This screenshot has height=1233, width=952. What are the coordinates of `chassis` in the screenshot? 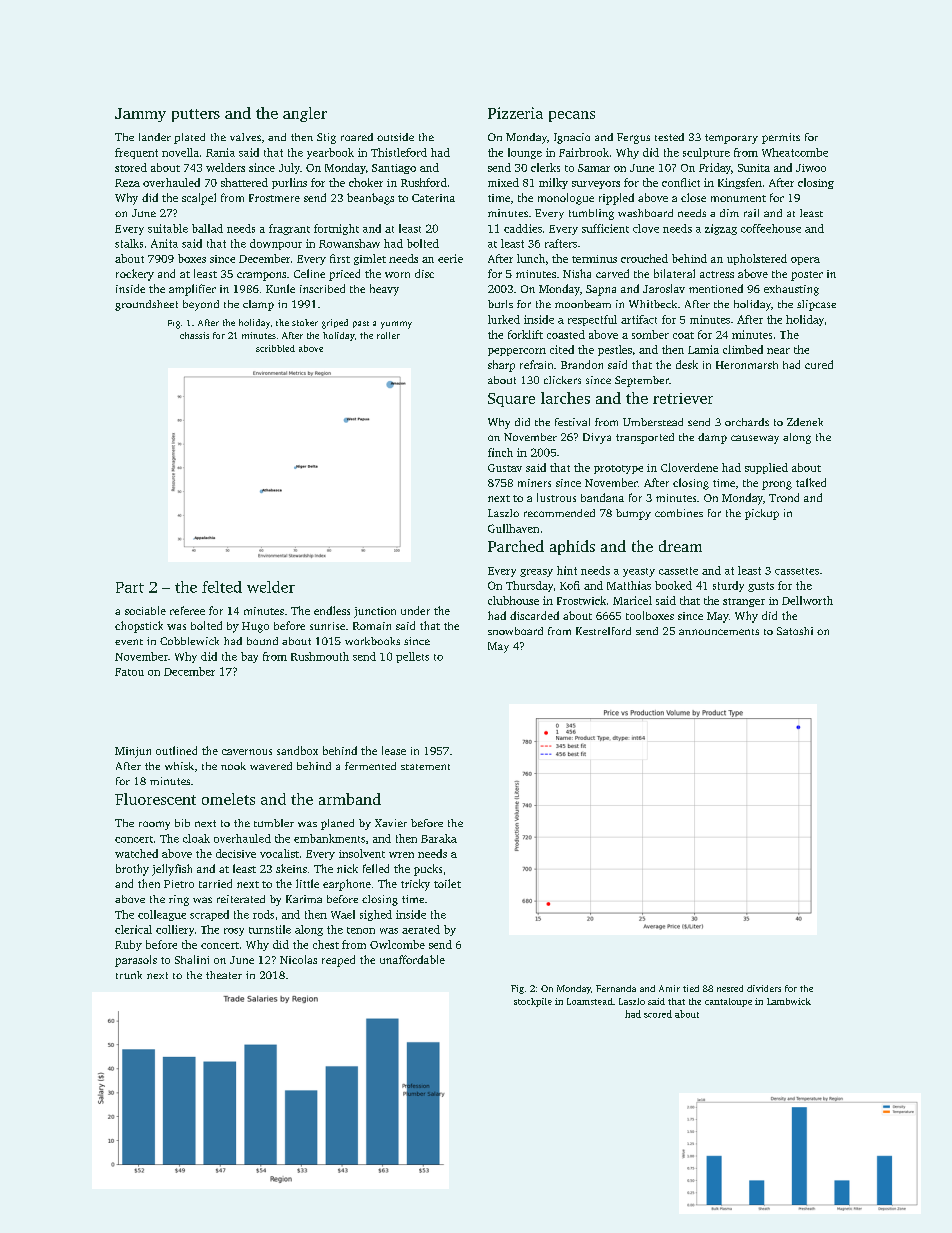 It's located at (194, 335).
